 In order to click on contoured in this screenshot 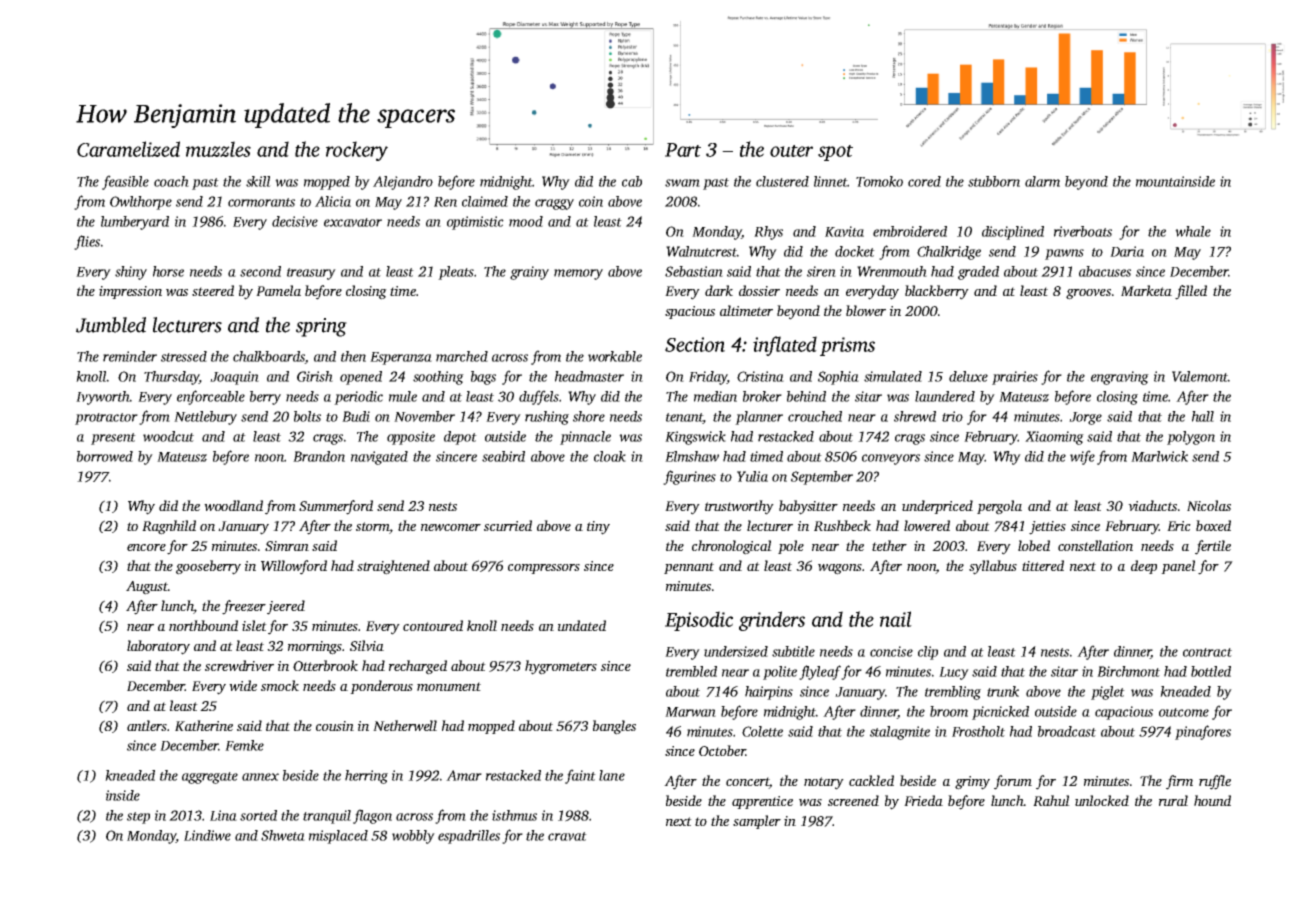, I will do `click(433, 625)`.
